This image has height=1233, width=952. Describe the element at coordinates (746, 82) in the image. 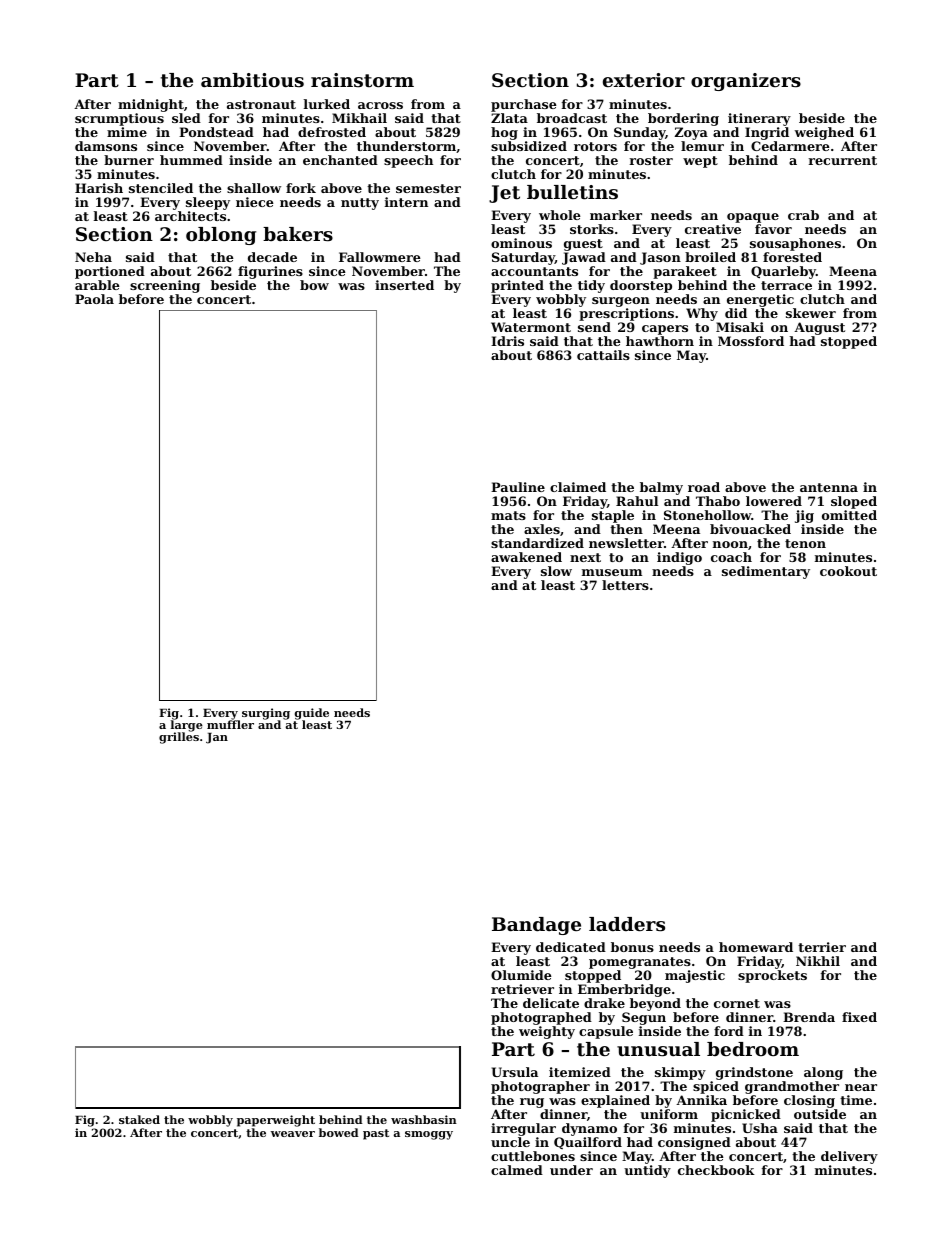

I see `organizers` at that location.
